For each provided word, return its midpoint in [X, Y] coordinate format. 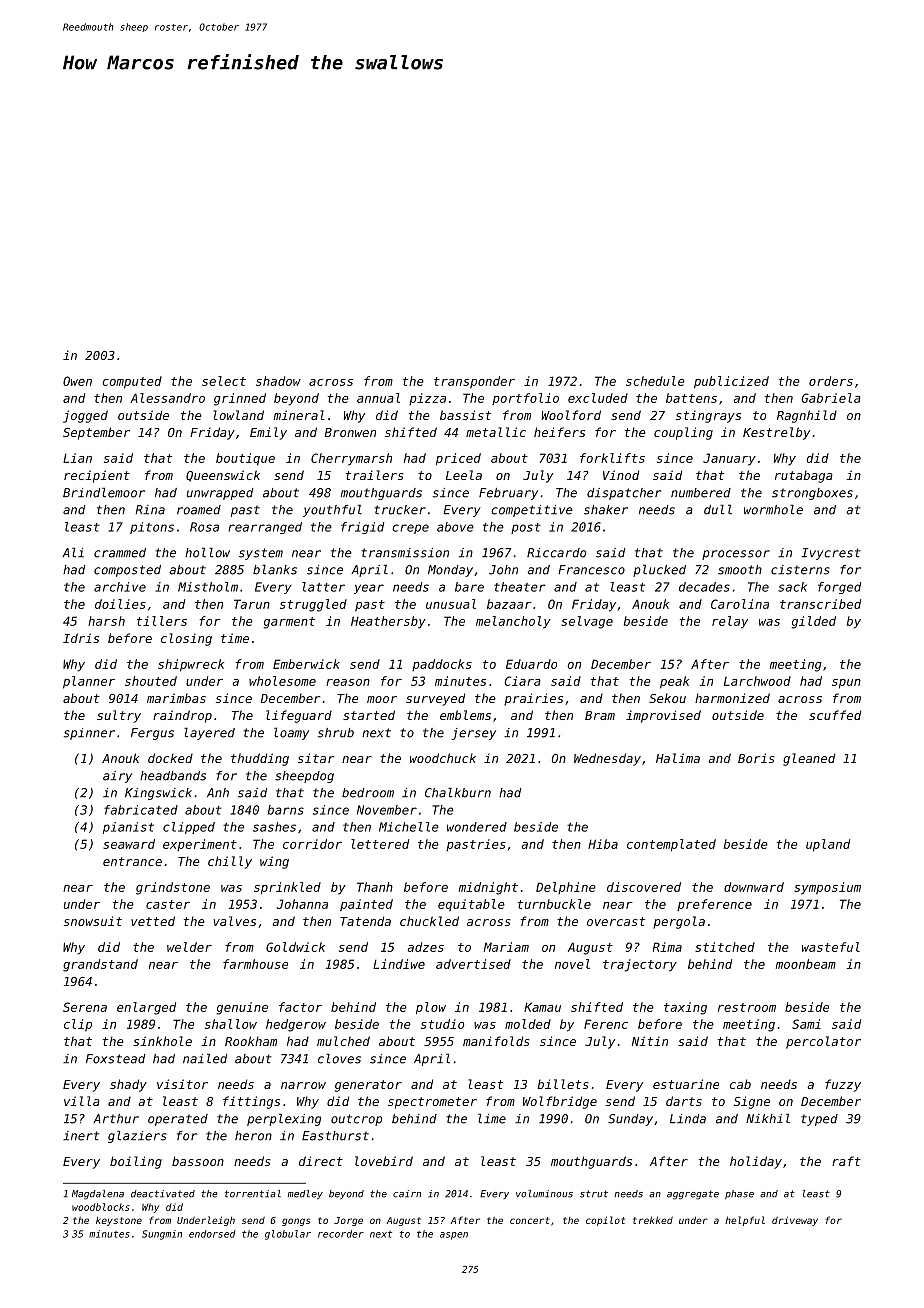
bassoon [198, 1161]
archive [120, 587]
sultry [119, 716]
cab [740, 1084]
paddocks [442, 665]
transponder [474, 382]
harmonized [732, 698]
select [224, 381]
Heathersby [388, 622]
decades [704, 587]
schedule [655, 381]
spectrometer [432, 1103]
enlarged [146, 1008]
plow [431, 1008]
